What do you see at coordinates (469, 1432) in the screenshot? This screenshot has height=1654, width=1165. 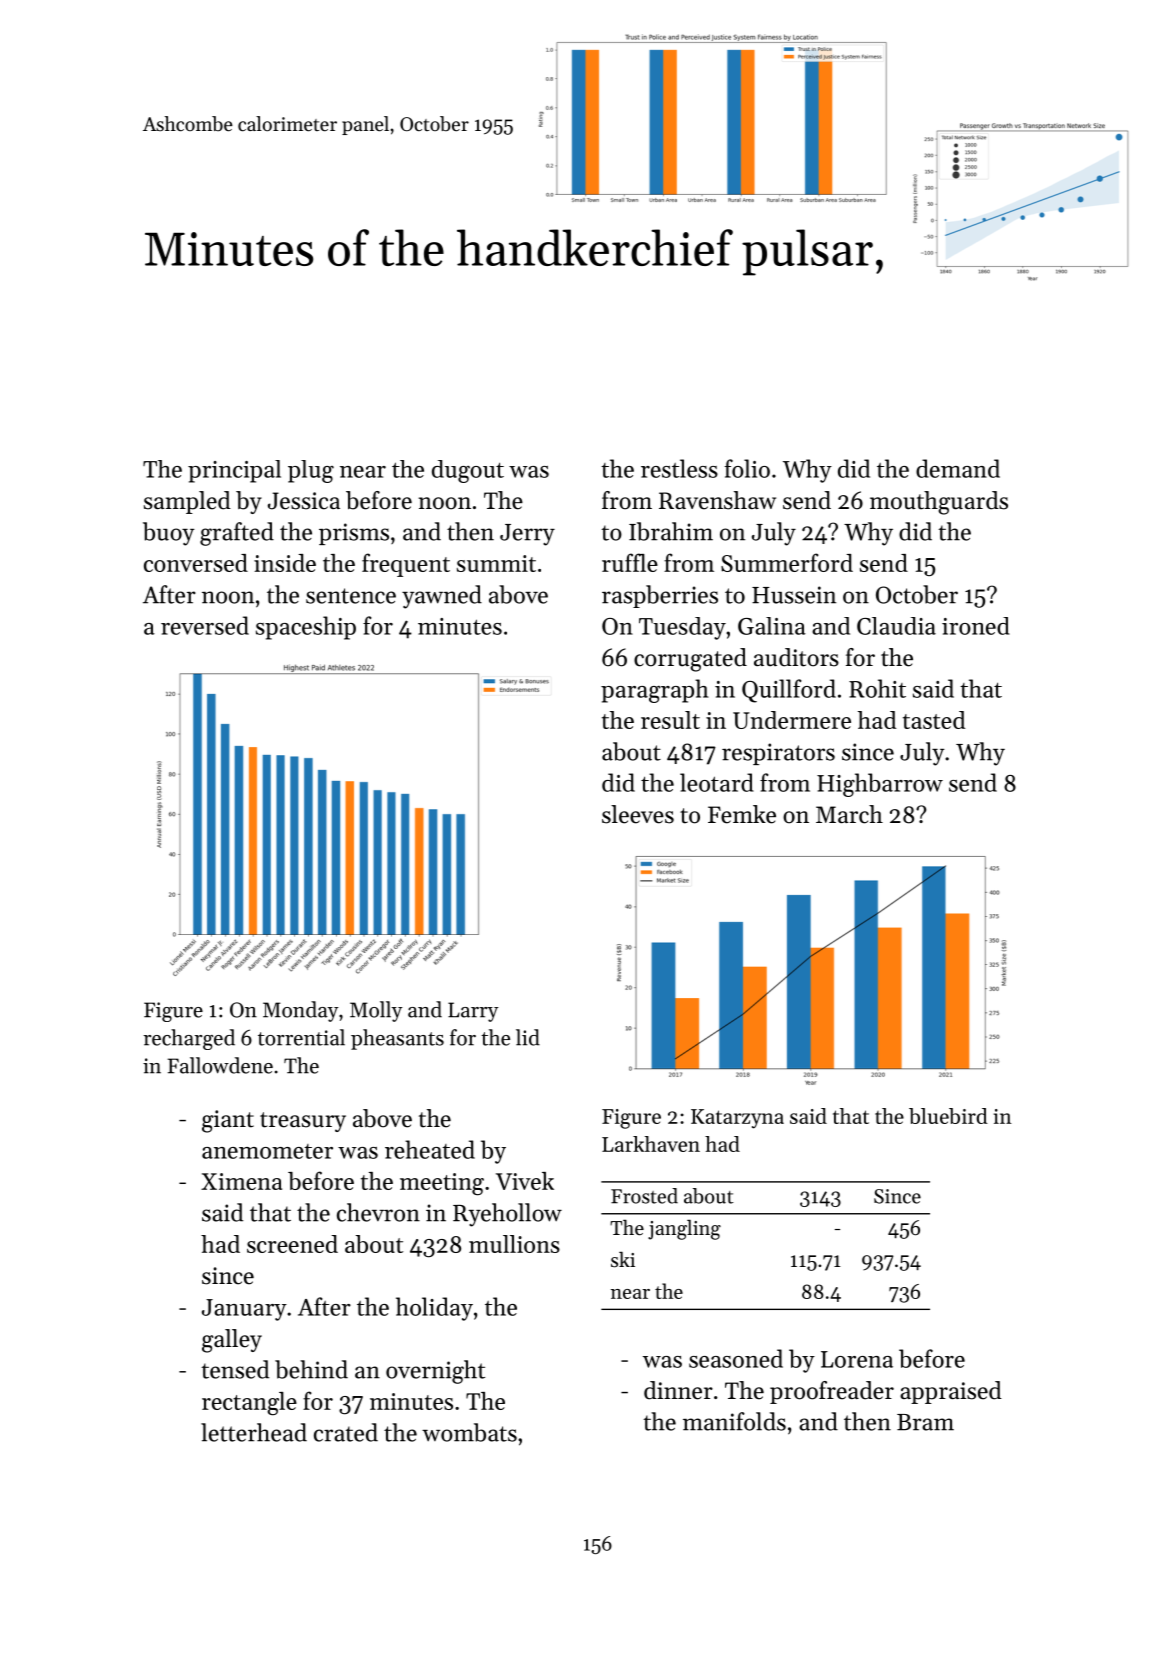 I see `wombats` at bounding box center [469, 1432].
